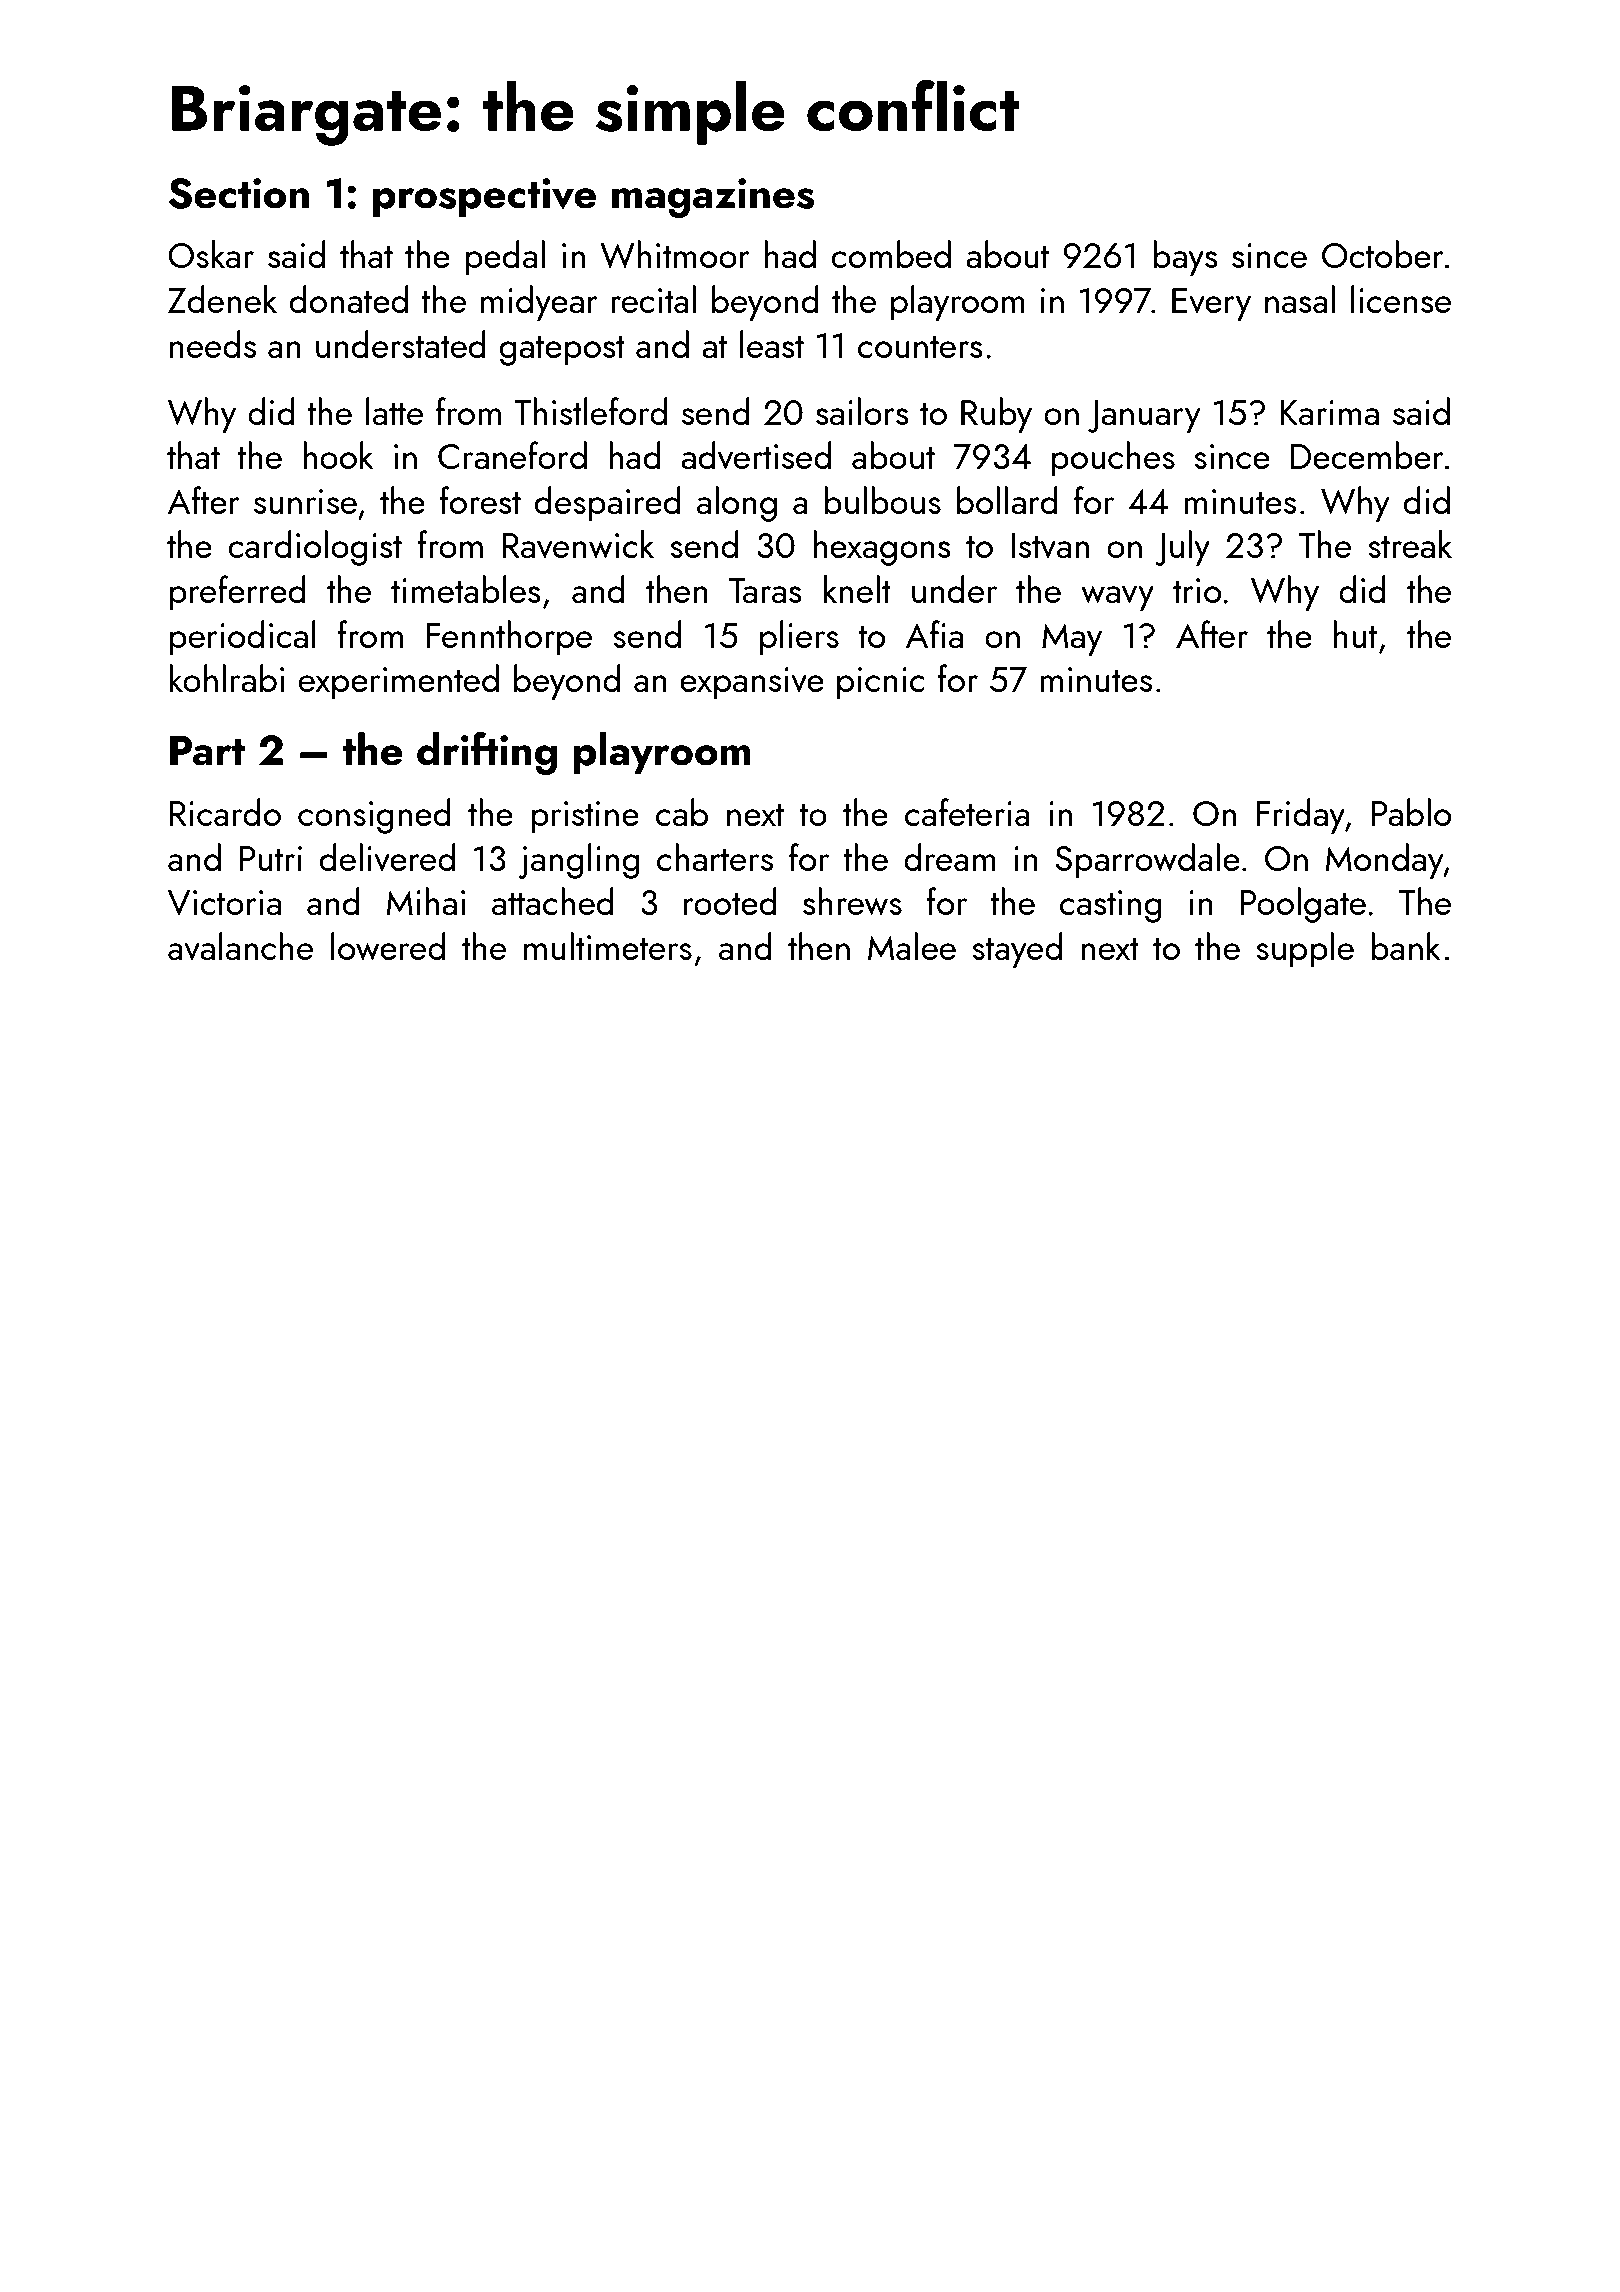 This screenshot has width=1620, height=2292. Describe the element at coordinates (484, 197) in the screenshot. I see `prospective` at that location.
